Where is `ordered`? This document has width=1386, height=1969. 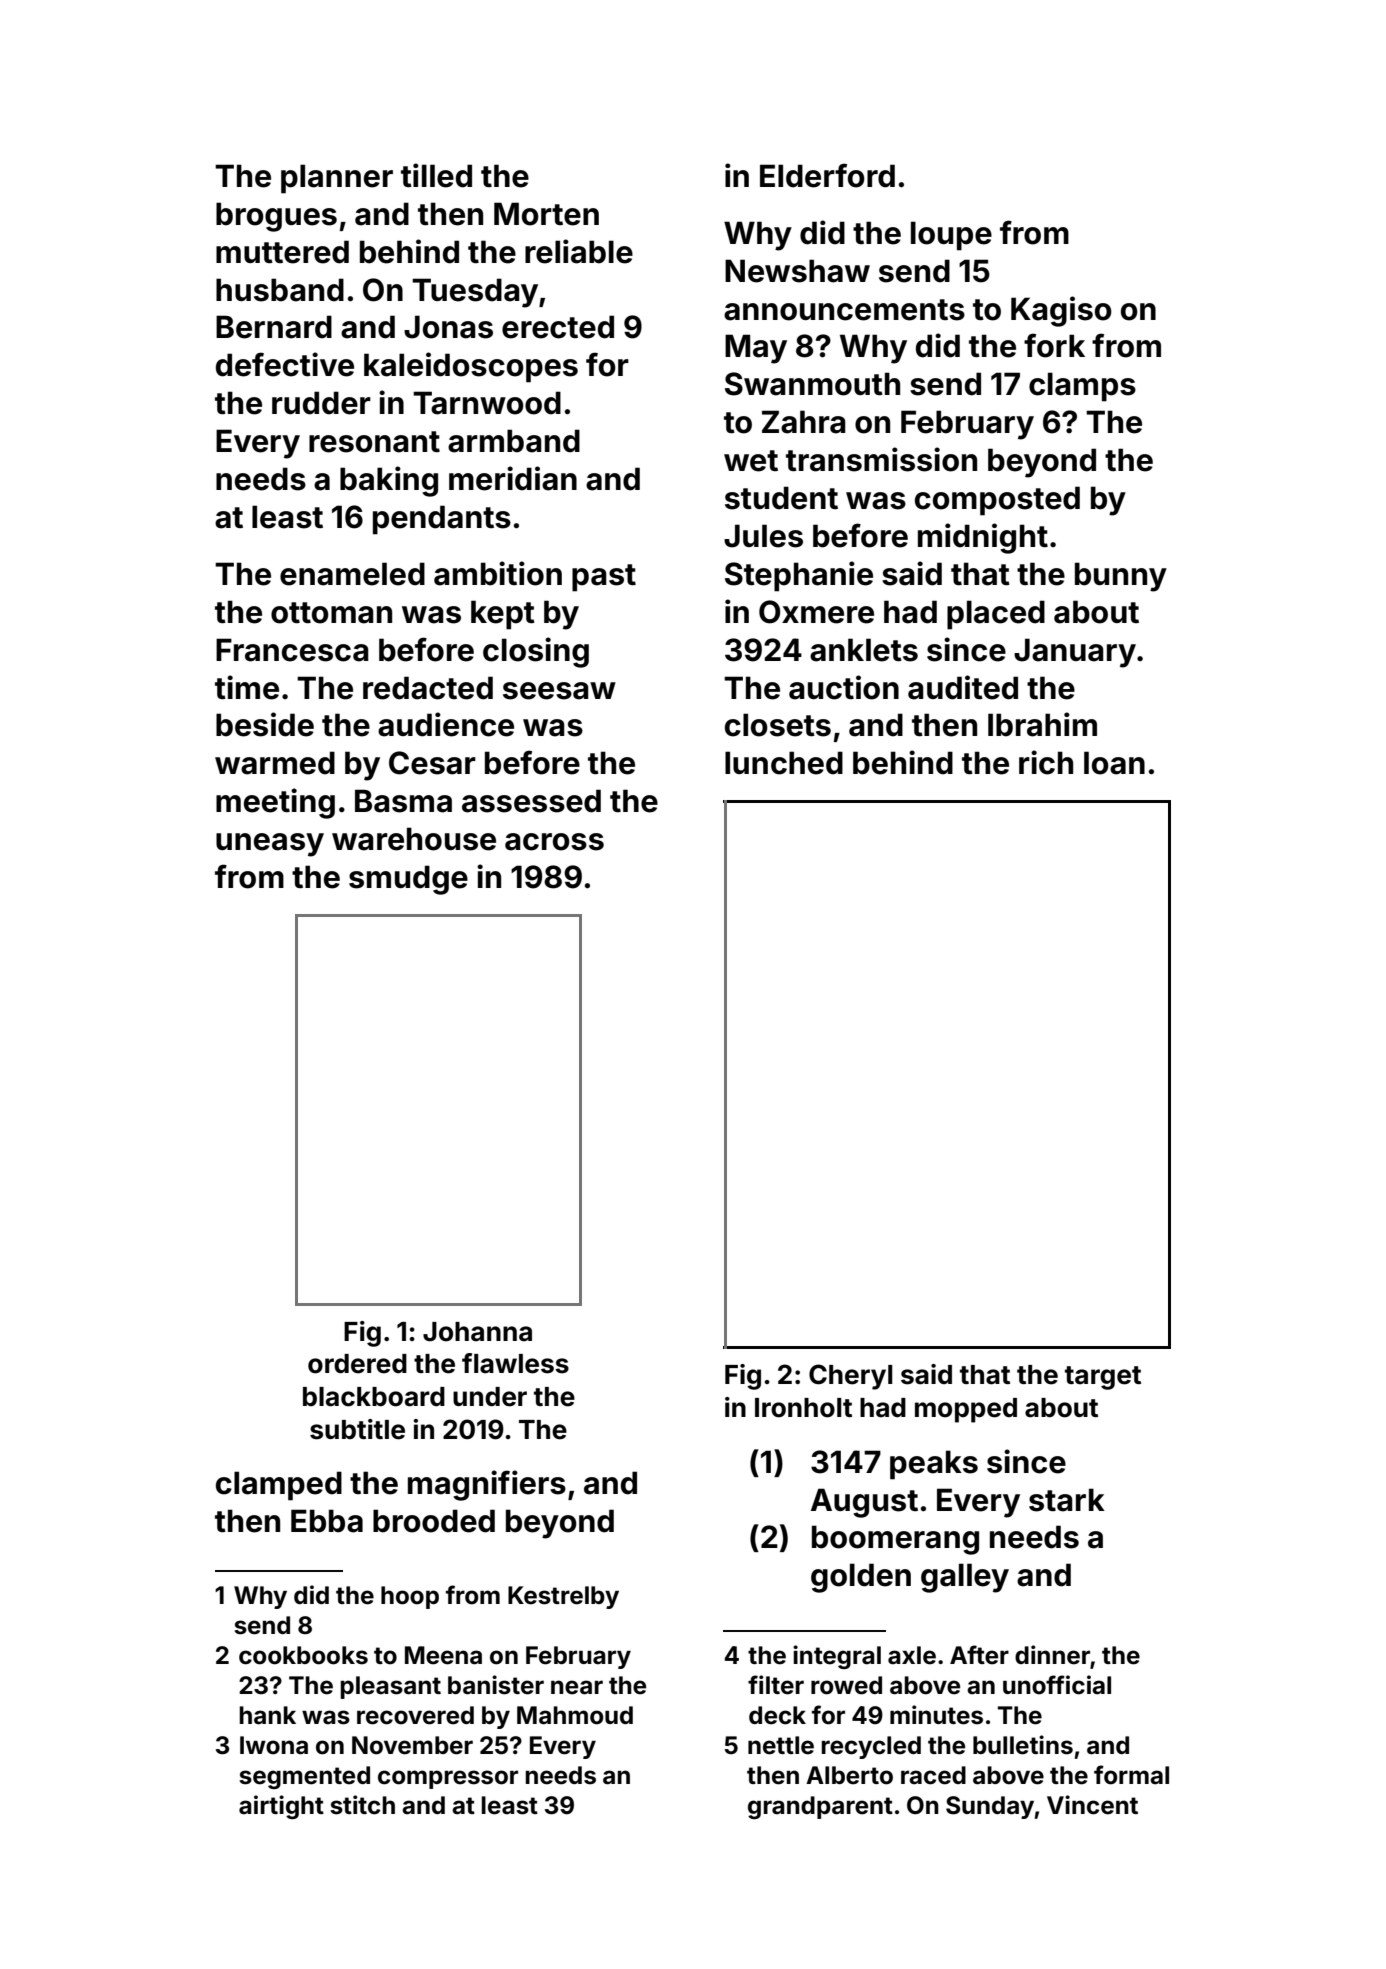
ordered is located at coordinates (357, 1364).
